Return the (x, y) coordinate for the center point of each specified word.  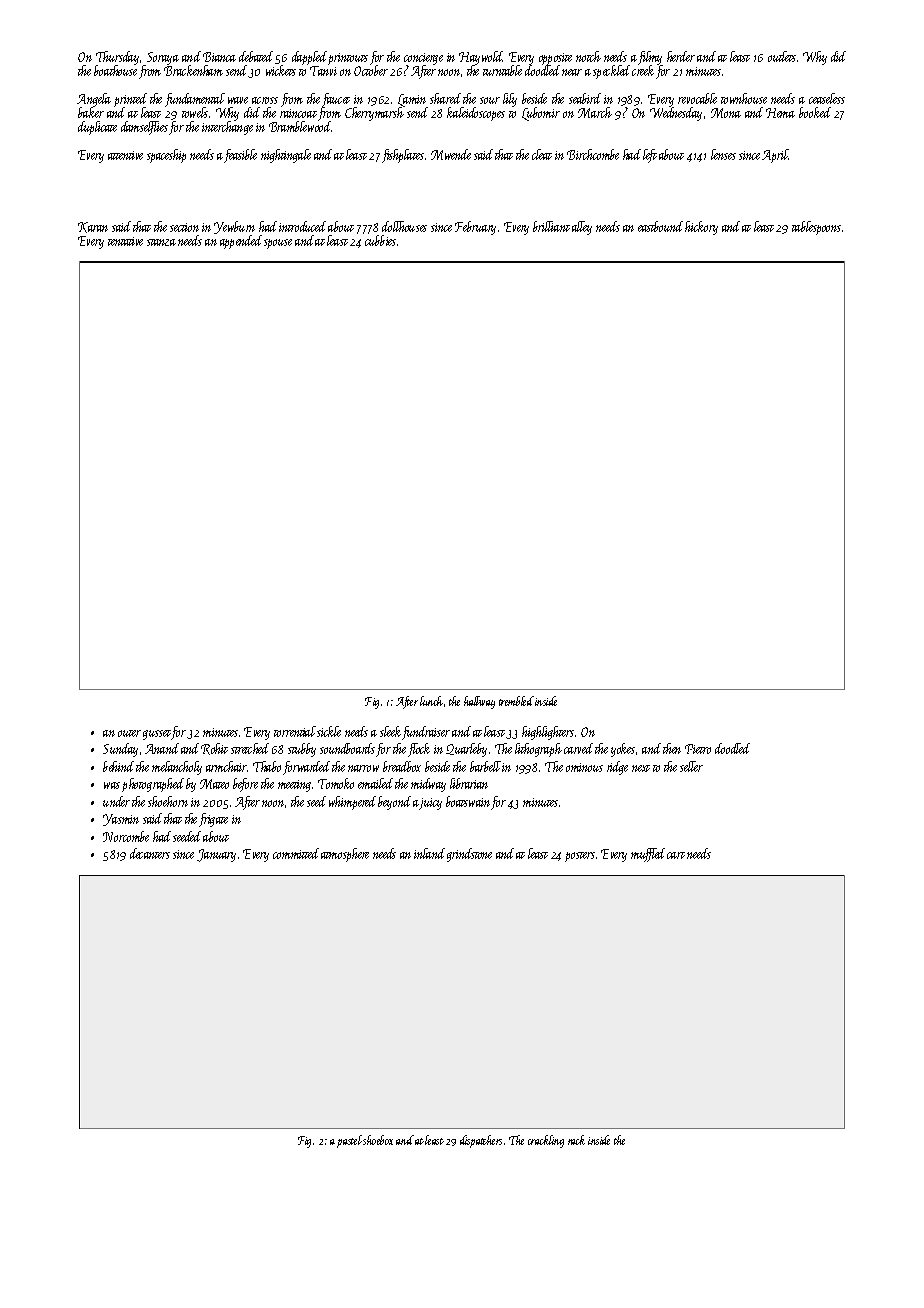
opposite (555, 59)
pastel (349, 1141)
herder (681, 56)
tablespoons (816, 228)
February (475, 228)
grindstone (469, 855)
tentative (125, 241)
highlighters (548, 733)
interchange (227, 128)
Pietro (698, 749)
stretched (250, 748)
